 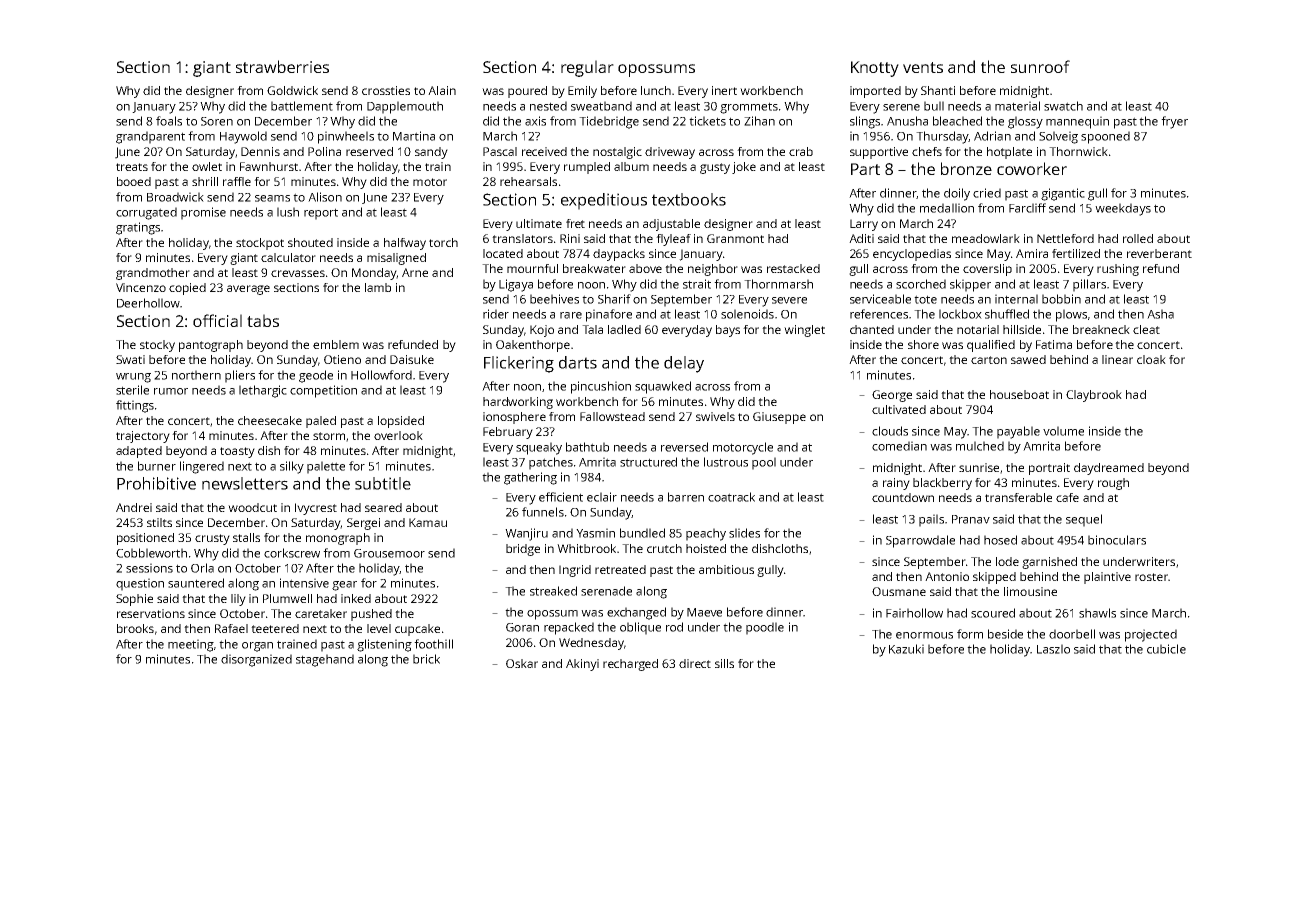 I want to click on Goldwick, so click(x=292, y=90).
